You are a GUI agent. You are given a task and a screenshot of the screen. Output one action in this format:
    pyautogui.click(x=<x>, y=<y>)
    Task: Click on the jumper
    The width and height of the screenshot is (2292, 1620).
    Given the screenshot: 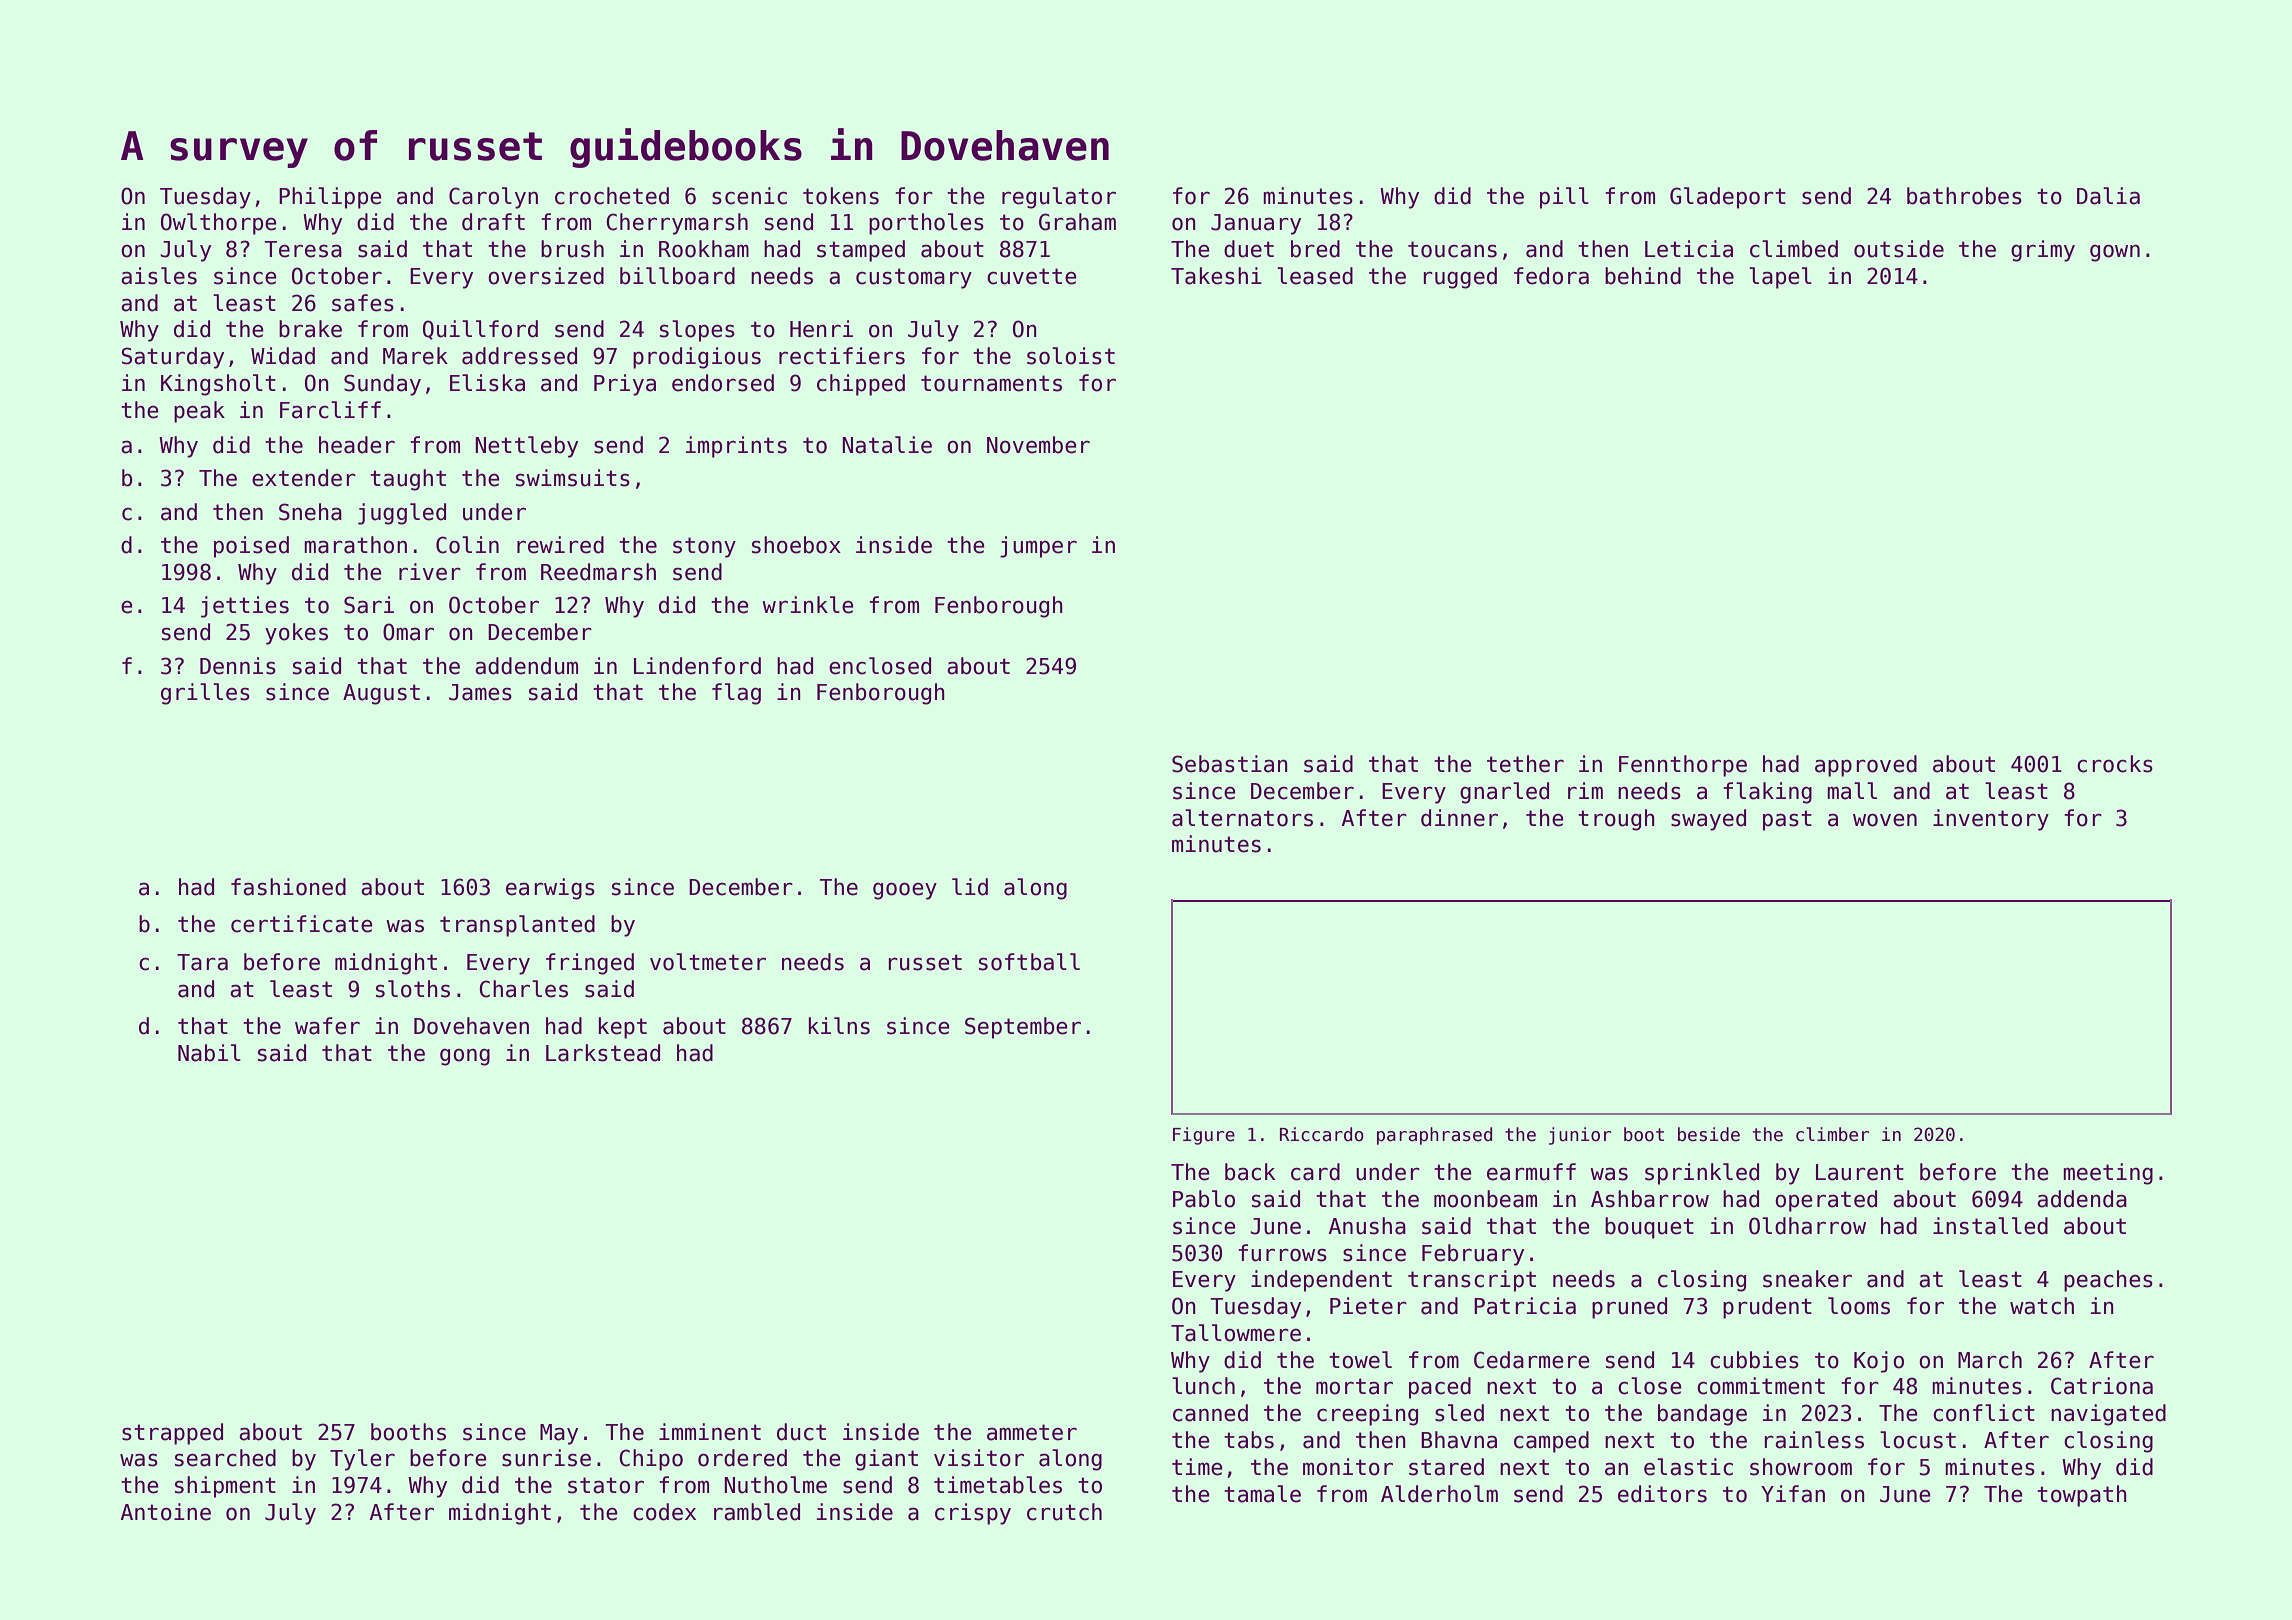 What is the action you would take?
    pyautogui.click(x=1038, y=547)
